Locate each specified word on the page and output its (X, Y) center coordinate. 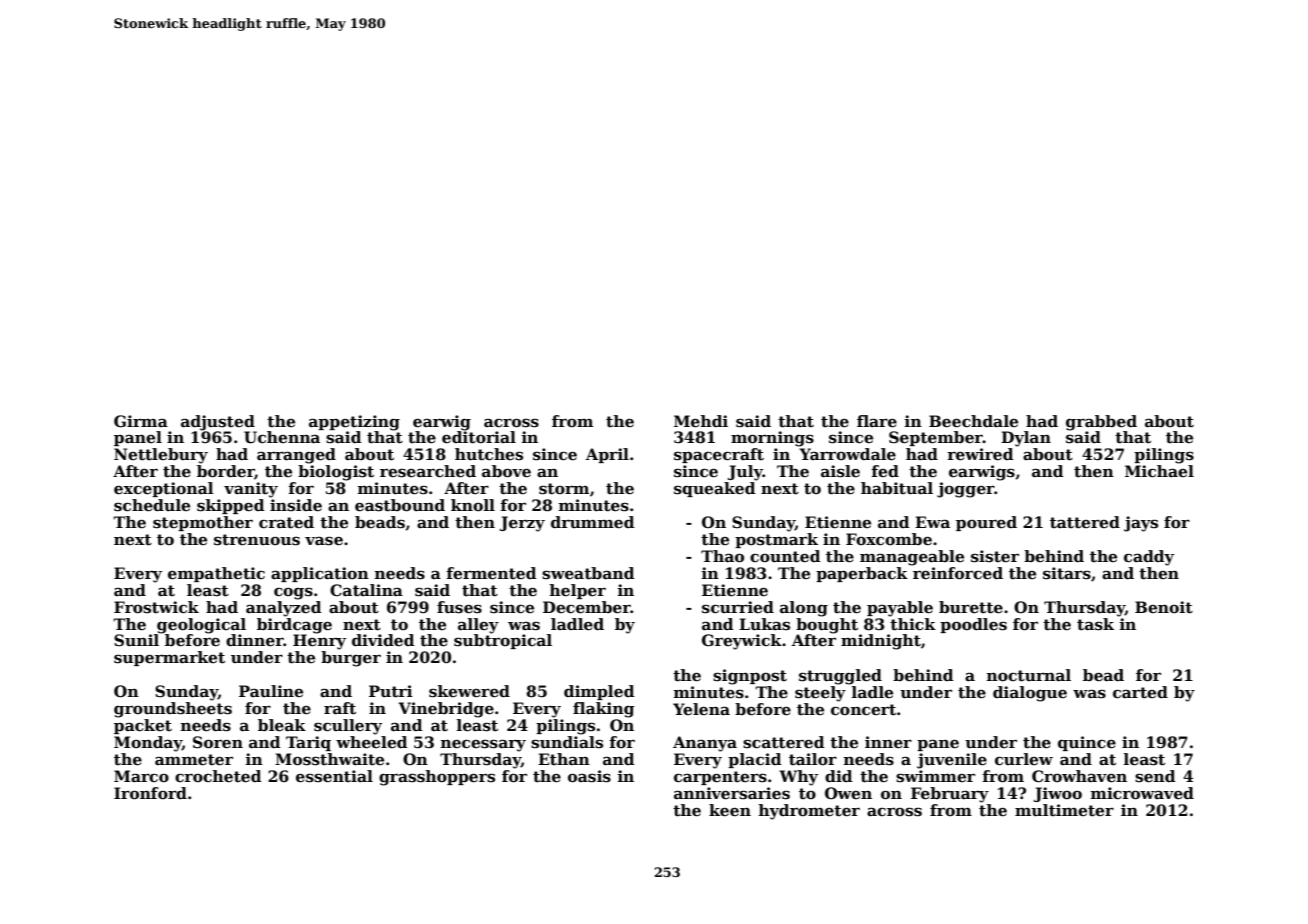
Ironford (150, 793)
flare (877, 421)
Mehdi (701, 421)
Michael (1159, 471)
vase (324, 541)
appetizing (354, 423)
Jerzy (522, 524)
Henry (319, 642)
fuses (459, 607)
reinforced (958, 573)
